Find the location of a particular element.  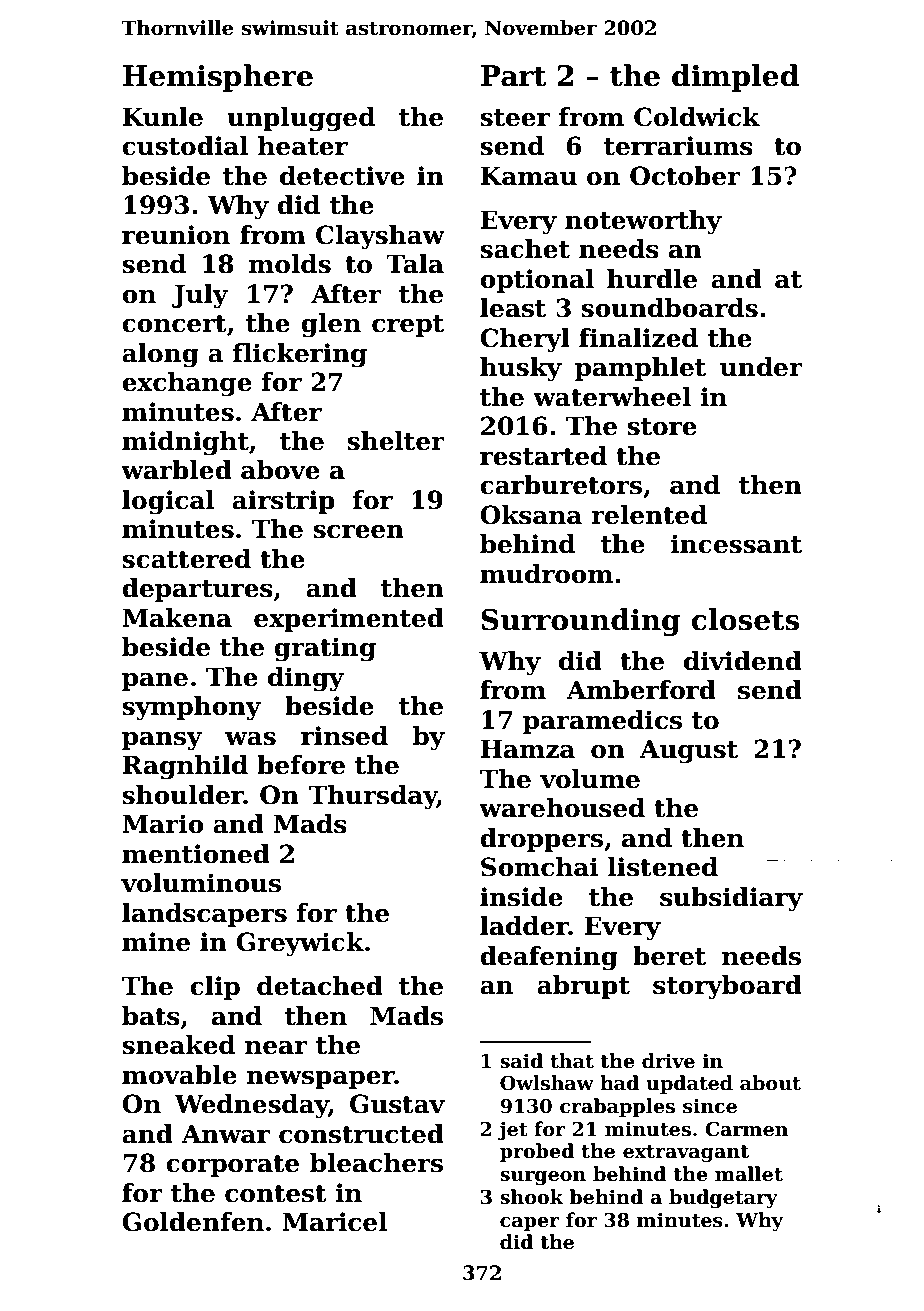

Hamza is located at coordinates (527, 749).
